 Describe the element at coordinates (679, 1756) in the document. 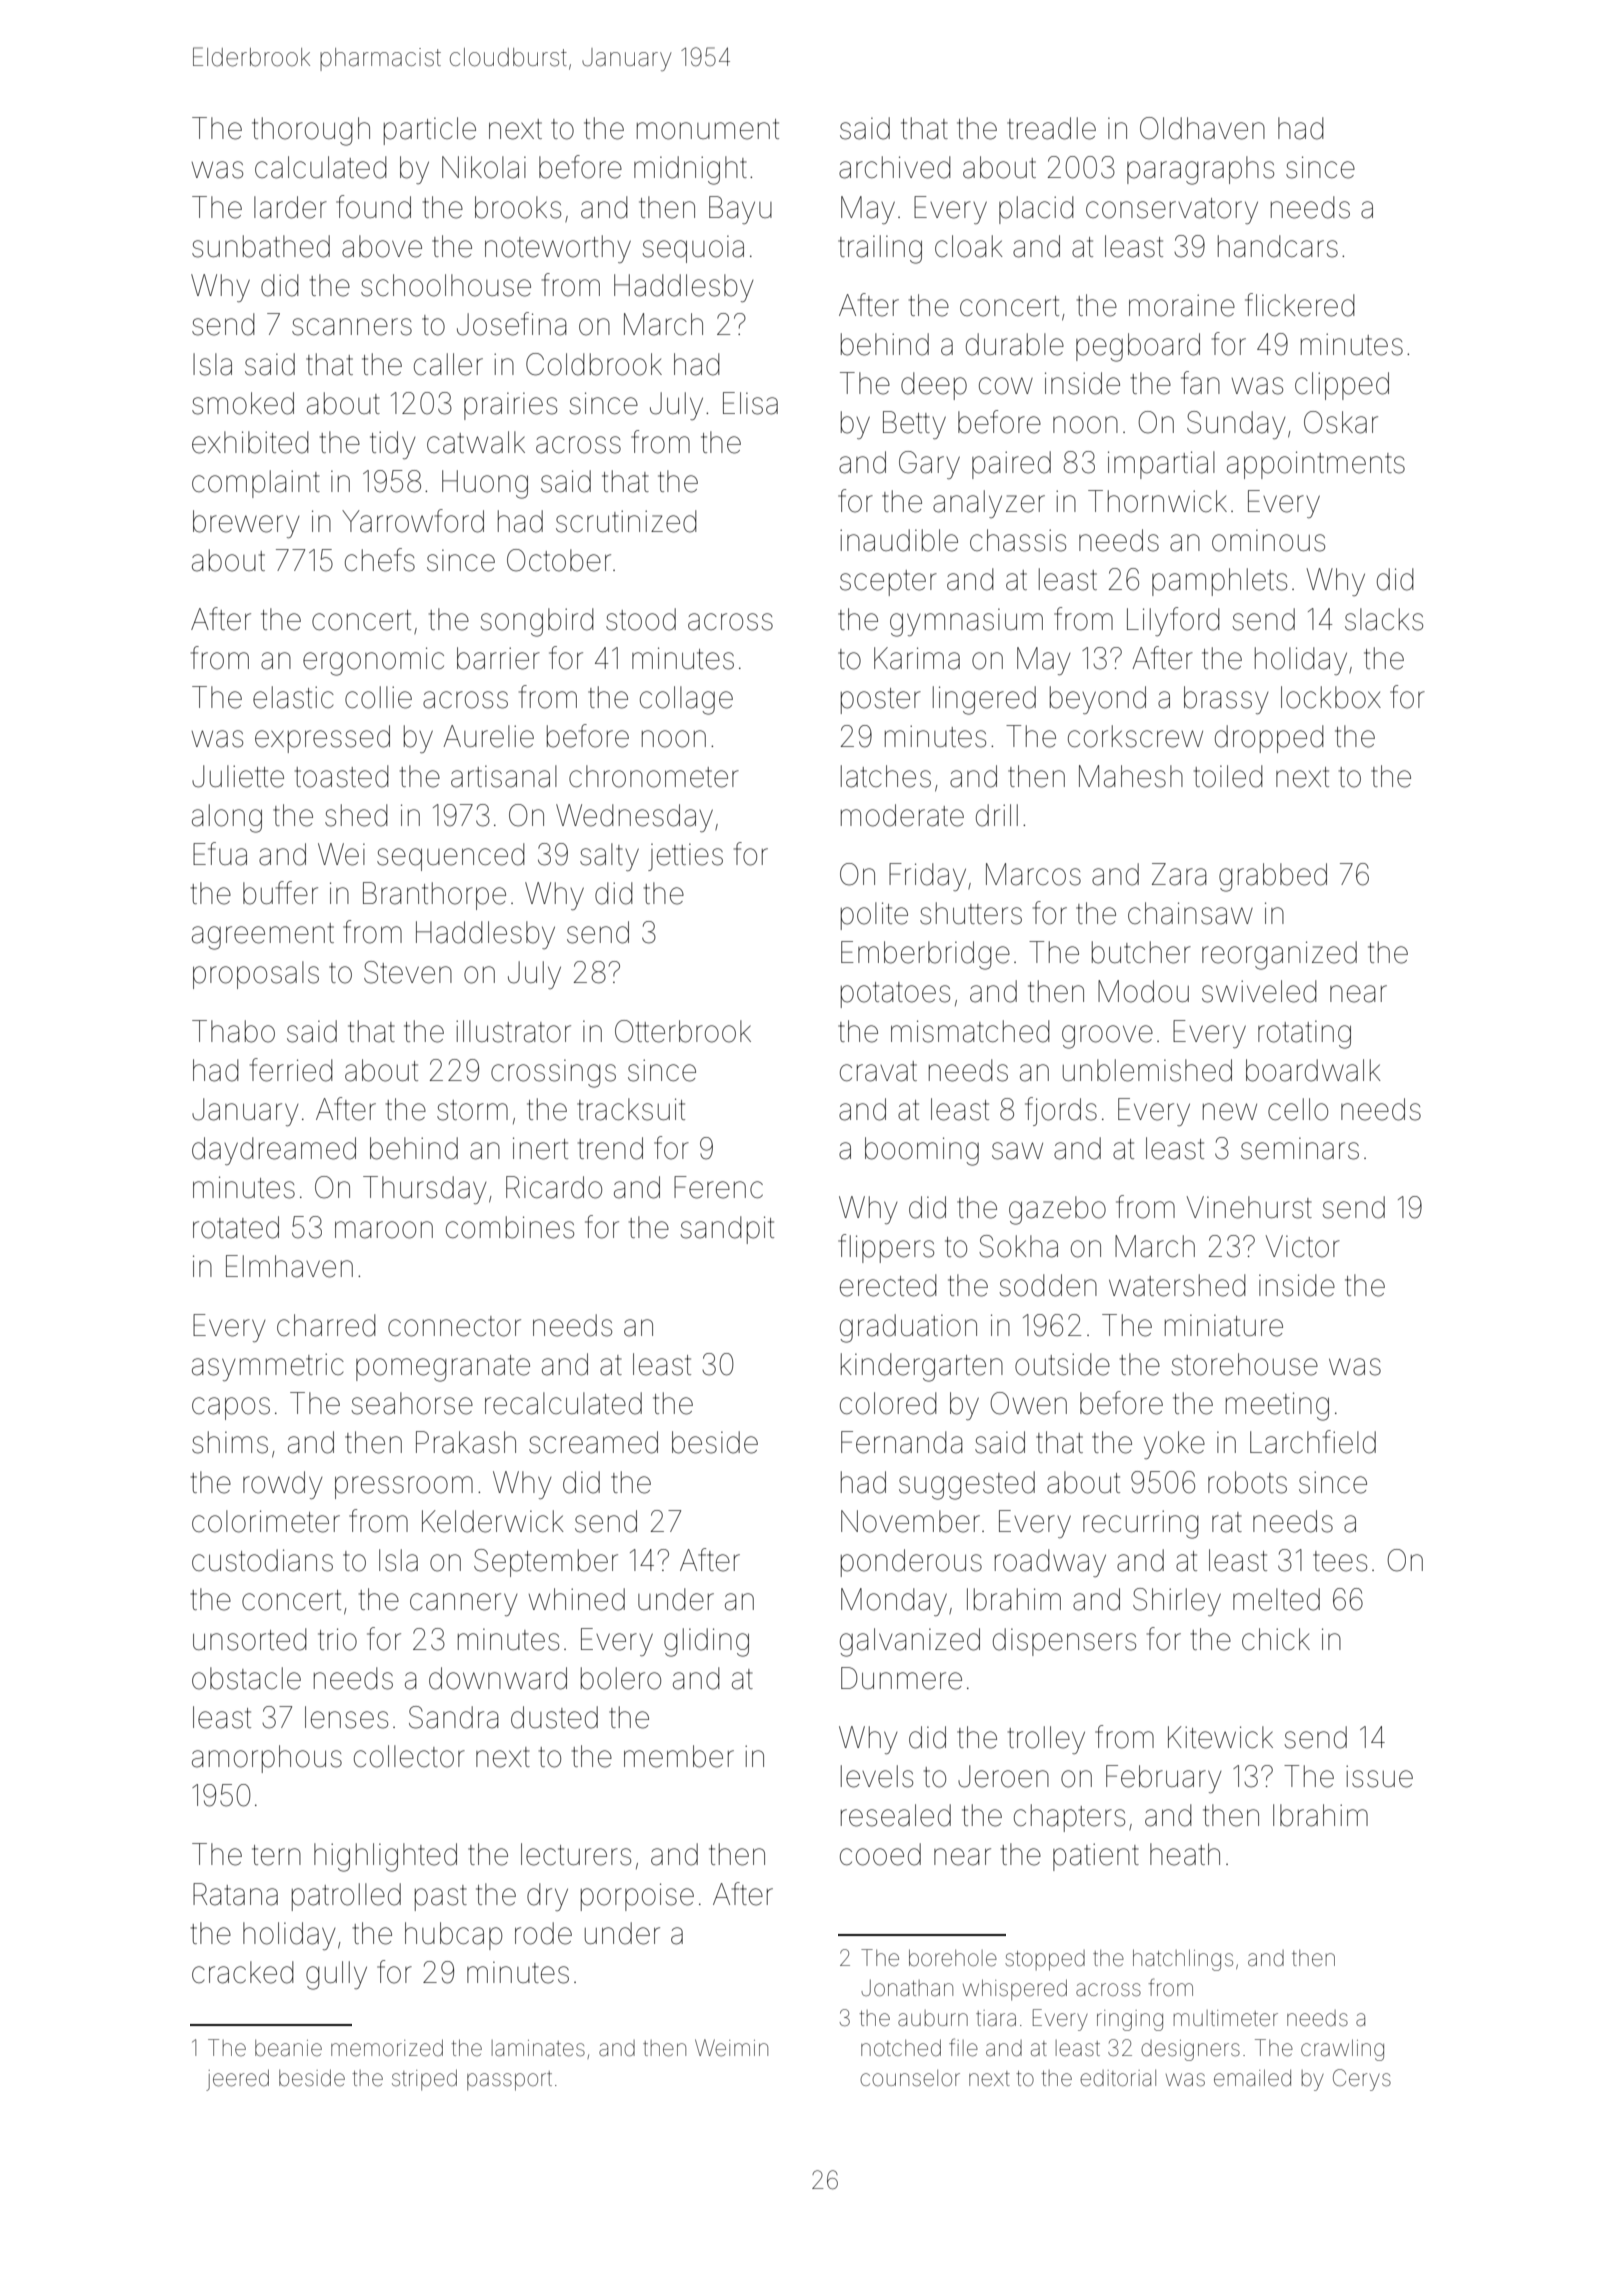

I see `member` at that location.
